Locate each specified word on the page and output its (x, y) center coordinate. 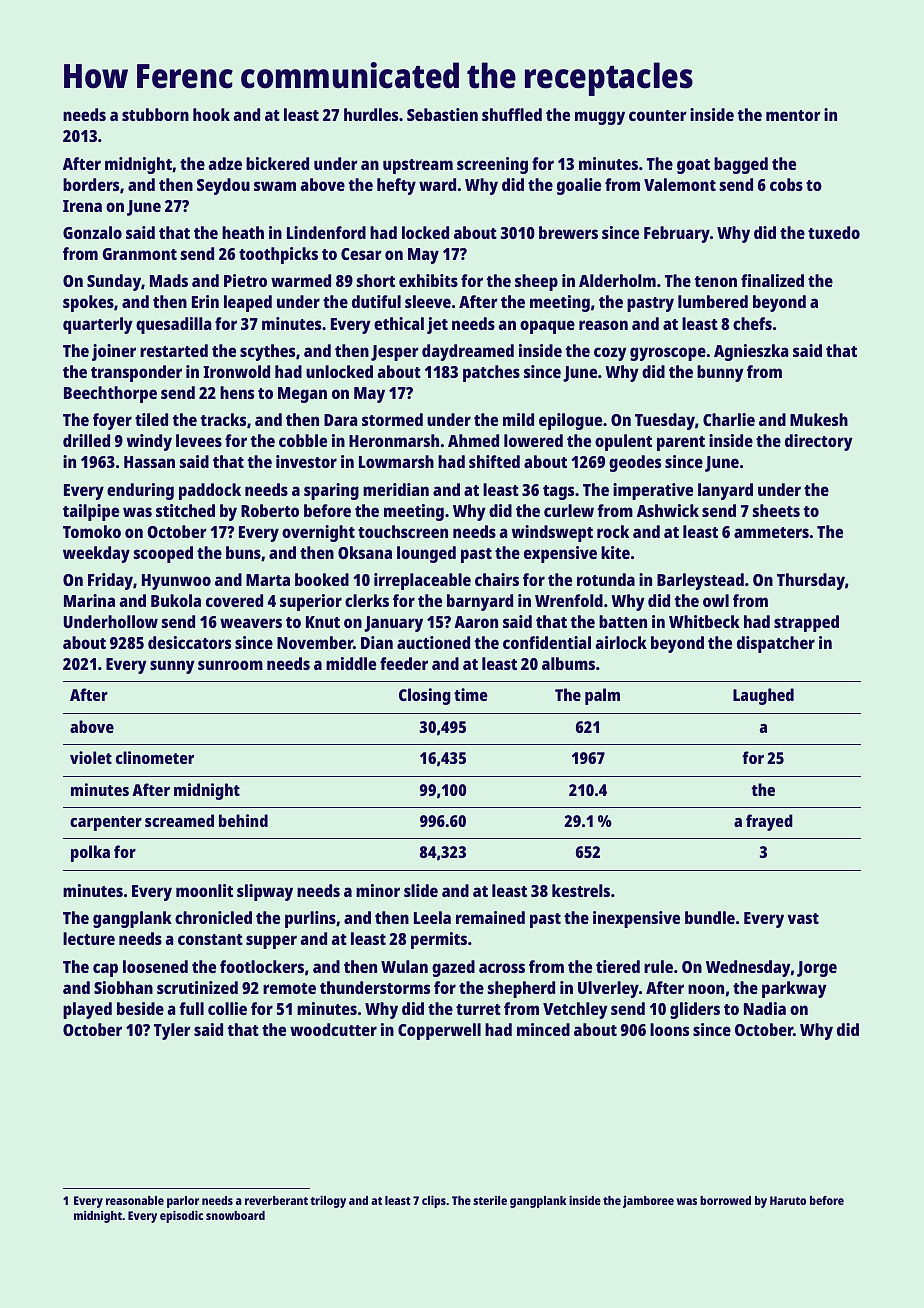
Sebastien (442, 114)
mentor (793, 115)
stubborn (155, 114)
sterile (490, 1200)
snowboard (235, 1215)
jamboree (648, 1202)
